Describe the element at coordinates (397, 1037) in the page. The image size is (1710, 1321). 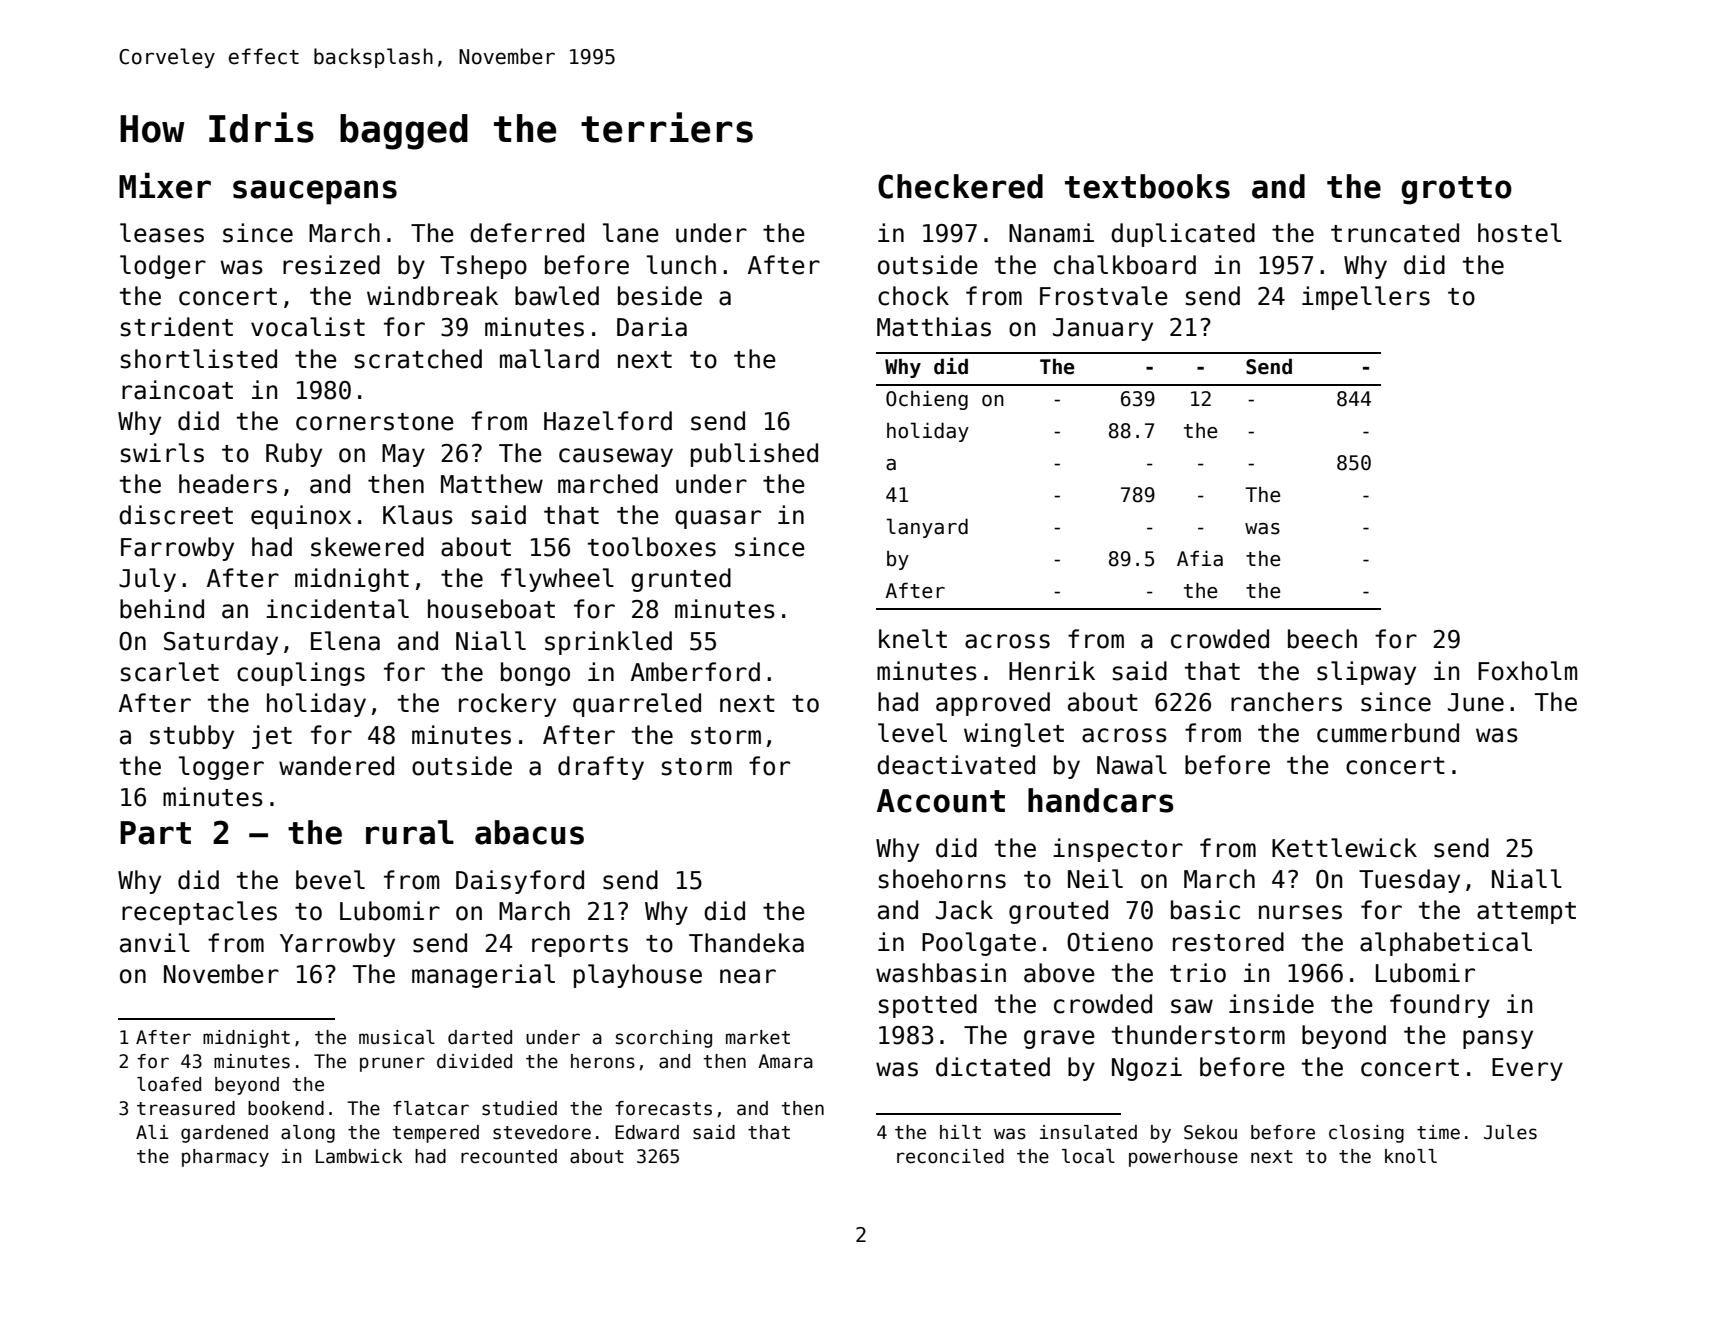
I see `musical` at that location.
